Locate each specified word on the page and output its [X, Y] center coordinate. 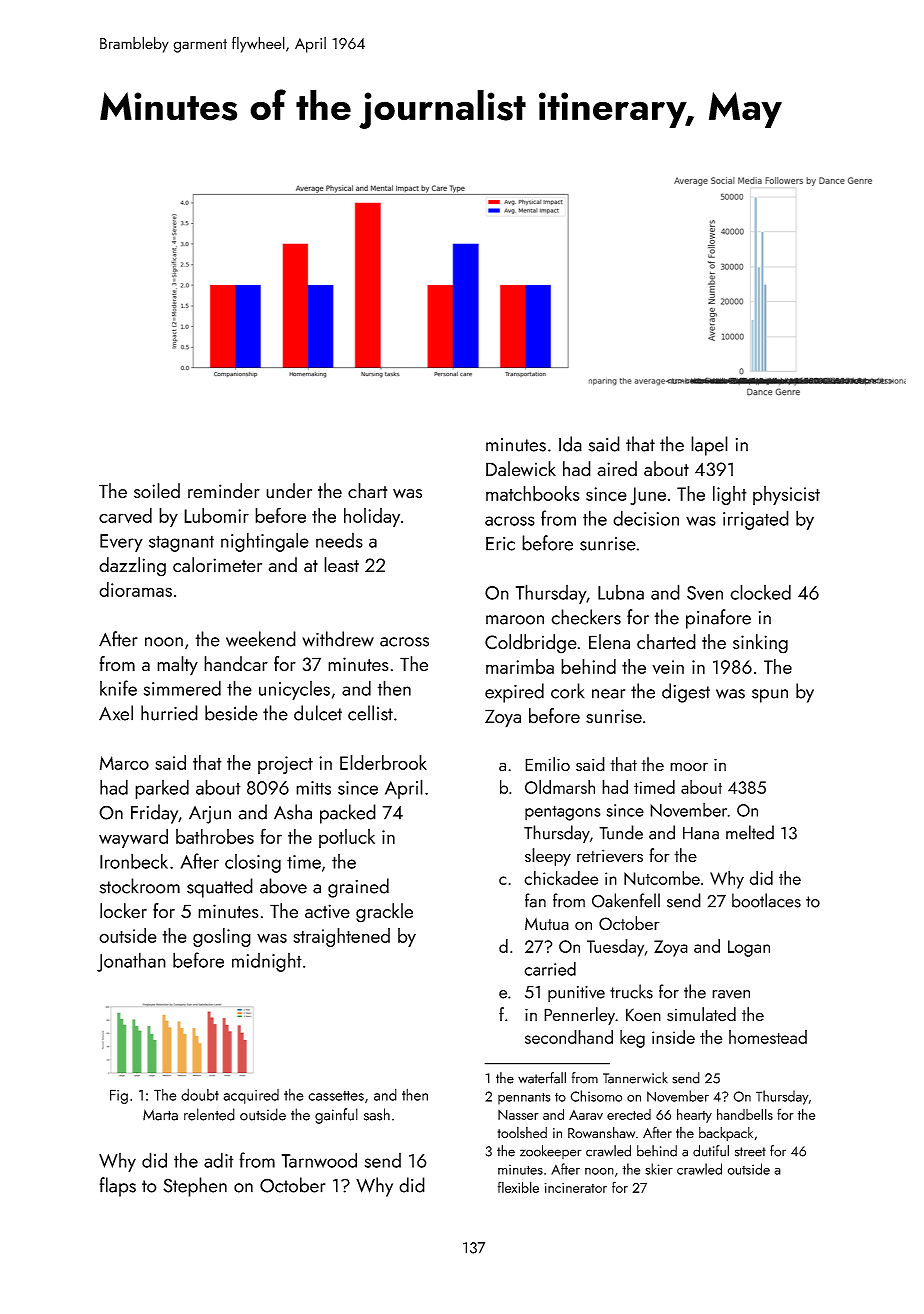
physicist [786, 495]
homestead [768, 1037]
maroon [515, 620]
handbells [745, 1114]
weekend [261, 639]
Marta [160, 1115]
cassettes [336, 1096]
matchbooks [533, 493]
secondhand [569, 1037]
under [289, 491]
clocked [760, 592]
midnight [267, 962]
